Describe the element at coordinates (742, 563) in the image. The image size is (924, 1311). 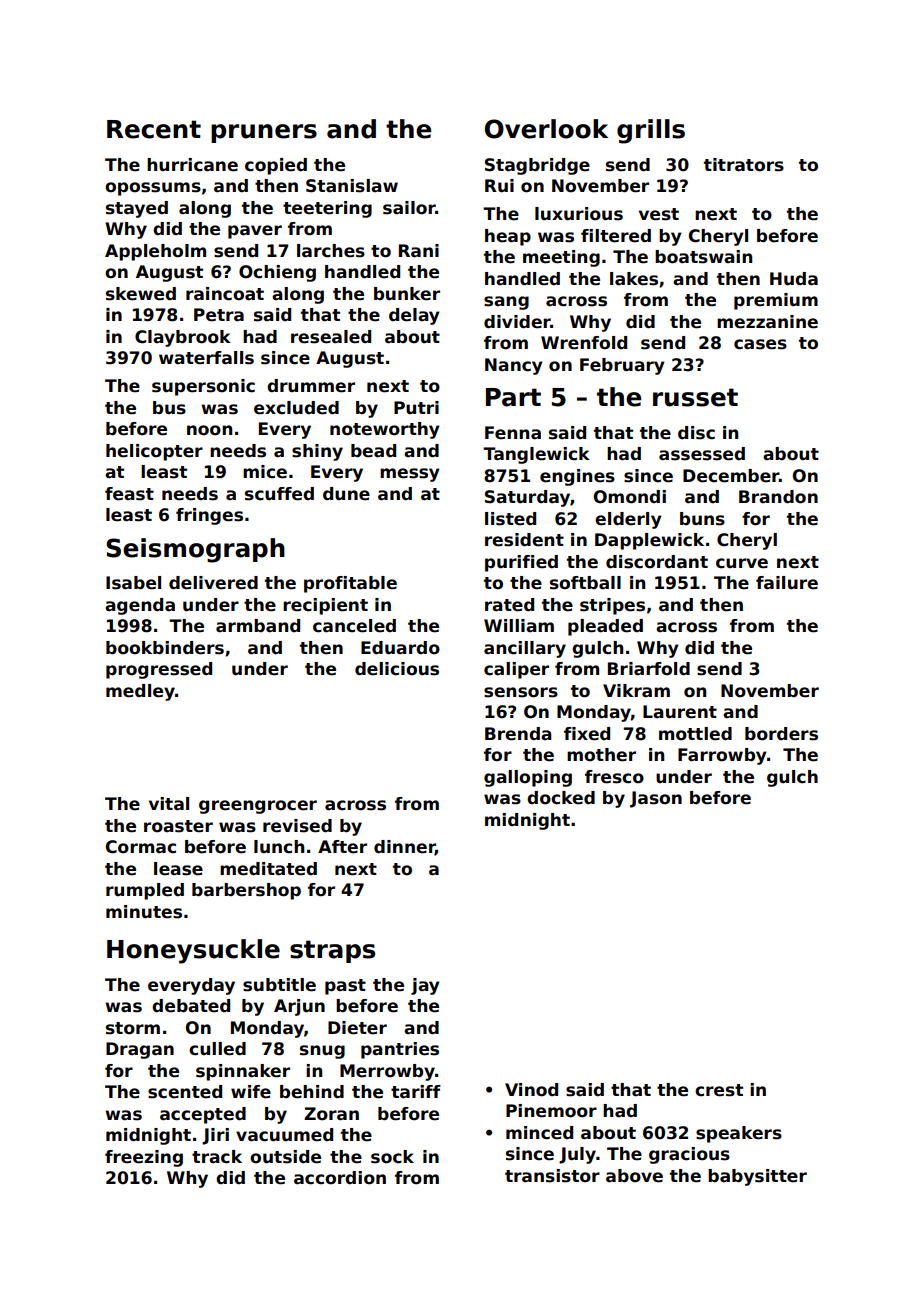
I see `curve` at that location.
